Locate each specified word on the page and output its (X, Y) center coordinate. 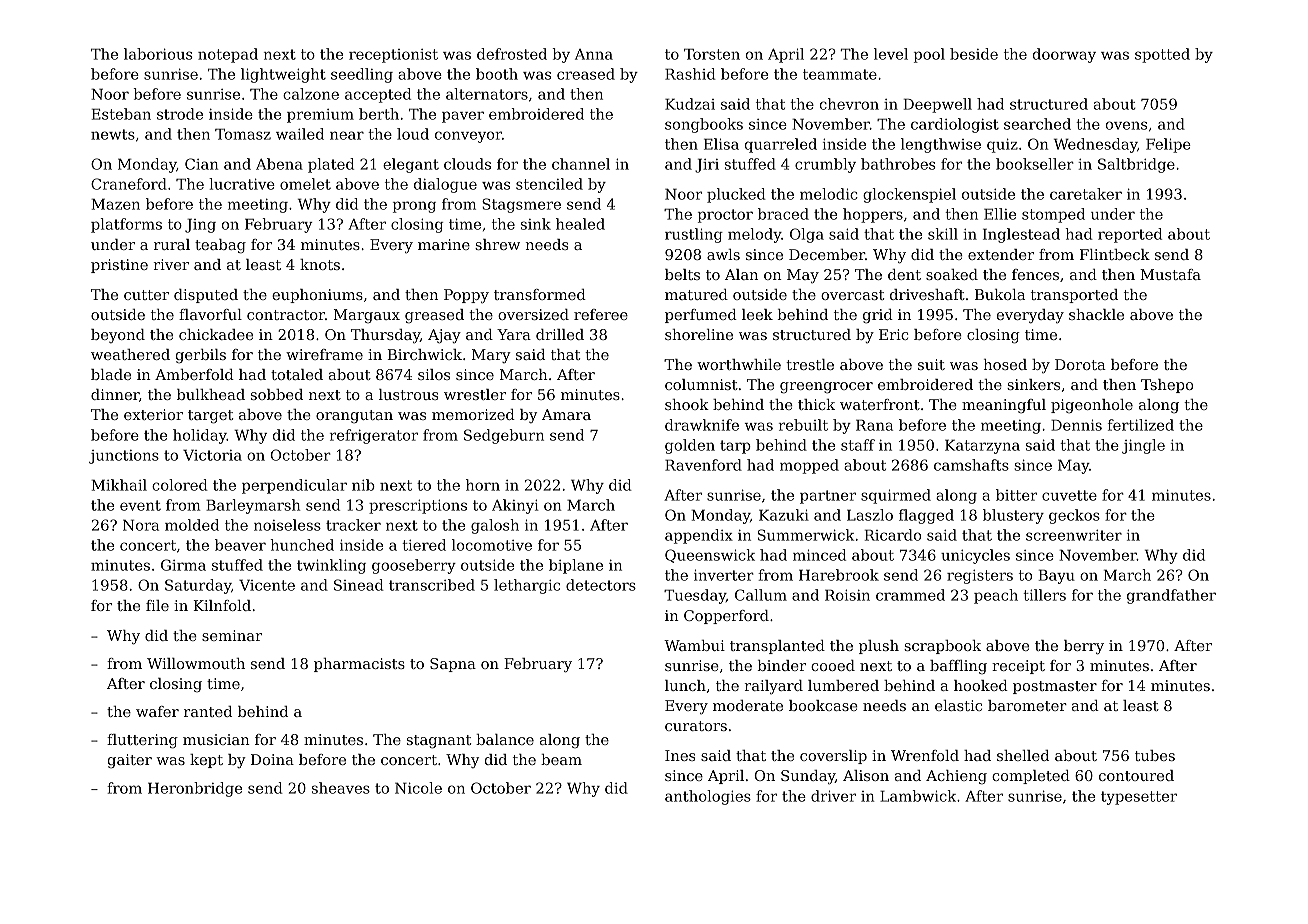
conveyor (468, 137)
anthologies (708, 797)
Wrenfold (925, 755)
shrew (497, 244)
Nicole (418, 788)
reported (1130, 235)
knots (320, 264)
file (157, 605)
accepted (378, 95)
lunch (685, 685)
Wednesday (1095, 145)
